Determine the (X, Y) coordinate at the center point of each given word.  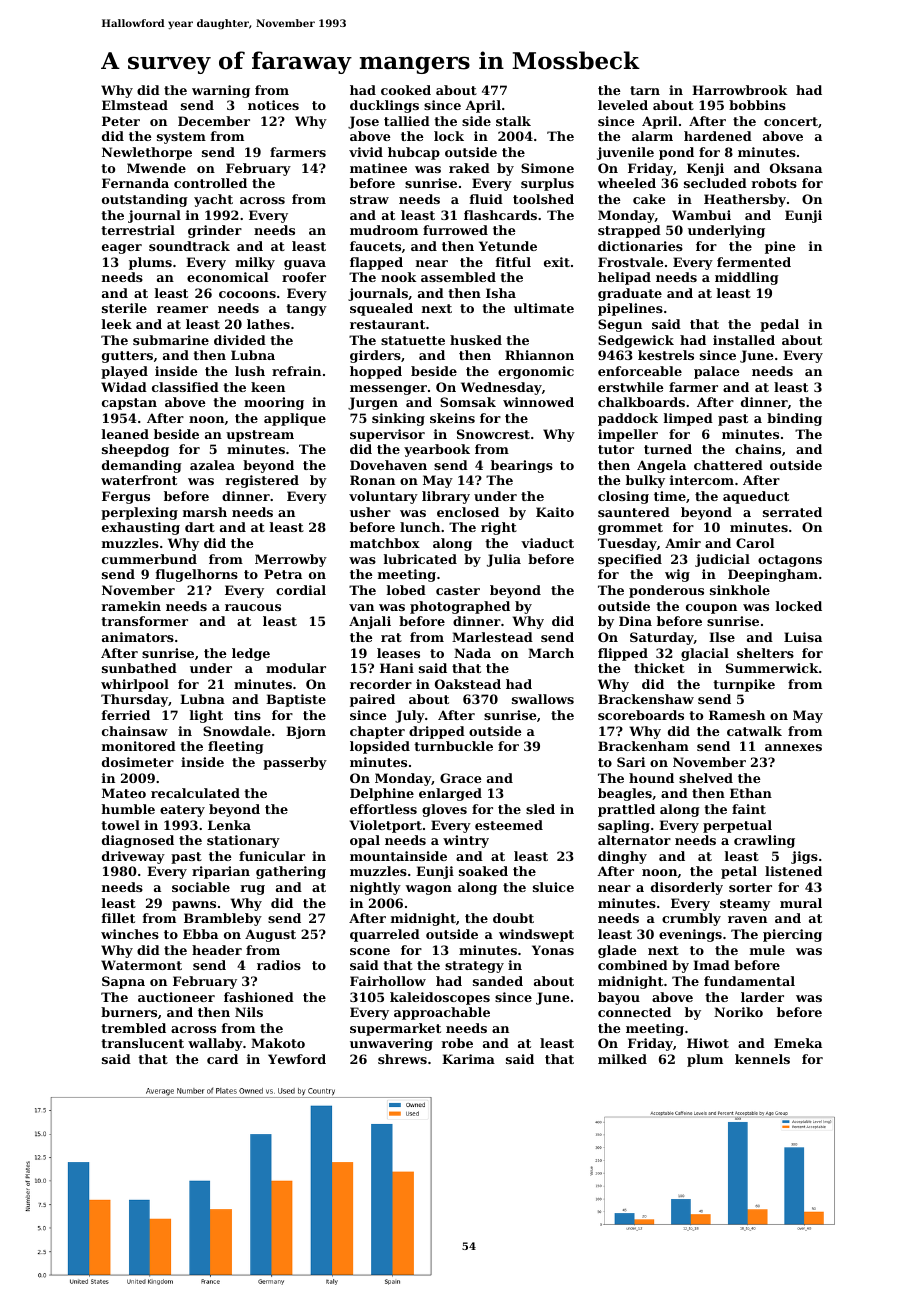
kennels (762, 1059)
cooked (406, 90)
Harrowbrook (740, 90)
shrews (402, 1059)
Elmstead (135, 105)
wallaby (215, 1044)
